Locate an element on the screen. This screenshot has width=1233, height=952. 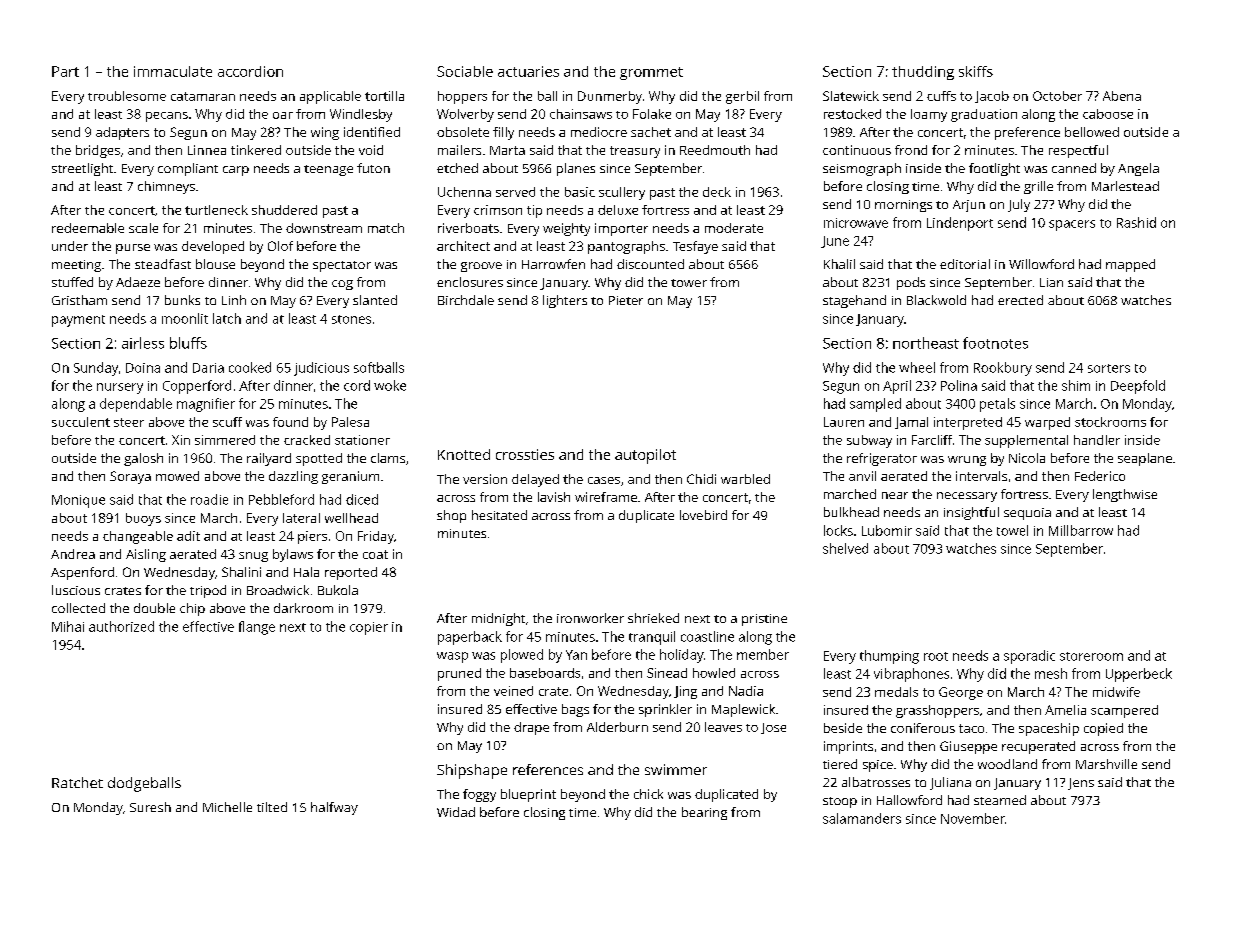
steer is located at coordinates (129, 422).
